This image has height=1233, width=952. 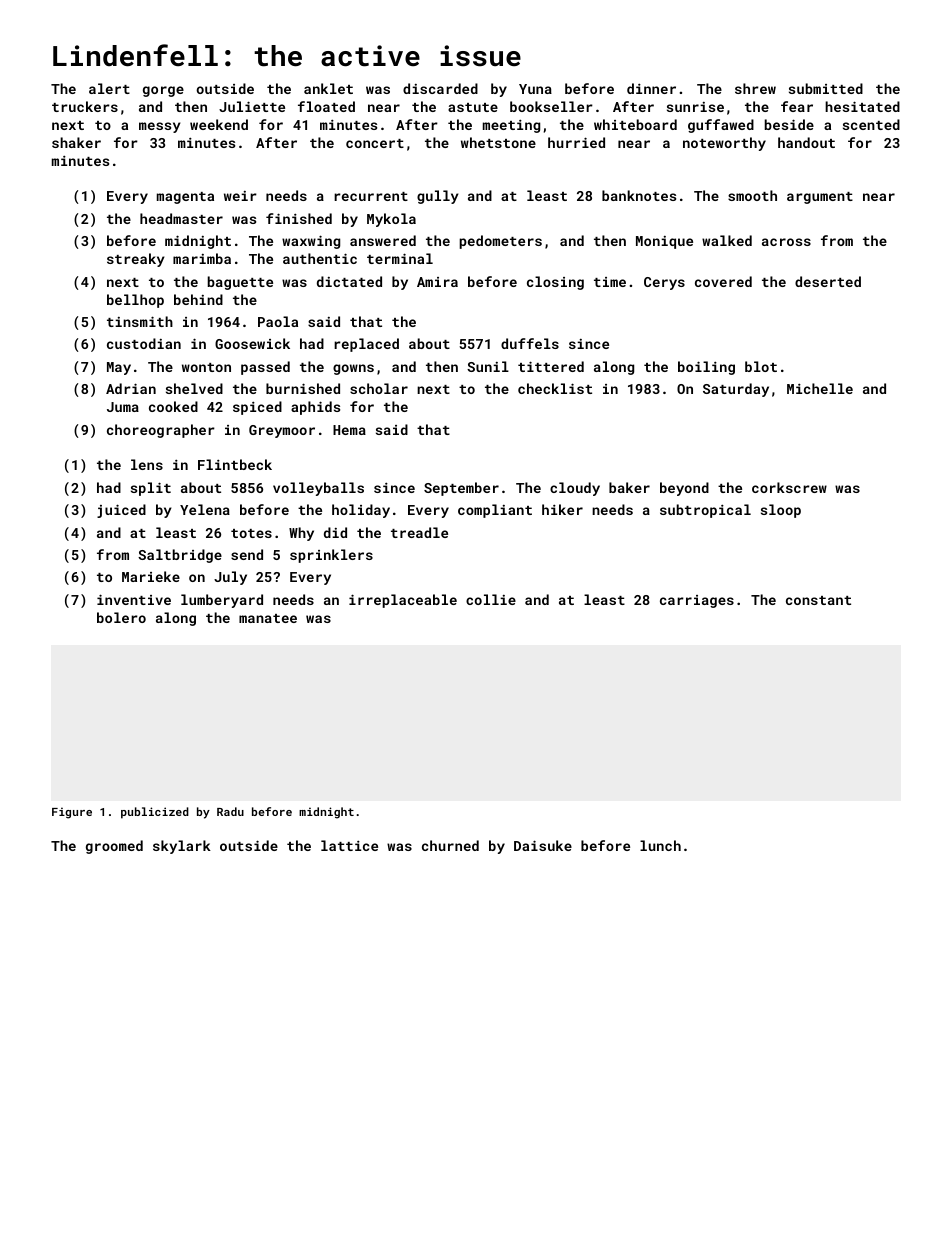 I want to click on churned, so click(x=450, y=845).
